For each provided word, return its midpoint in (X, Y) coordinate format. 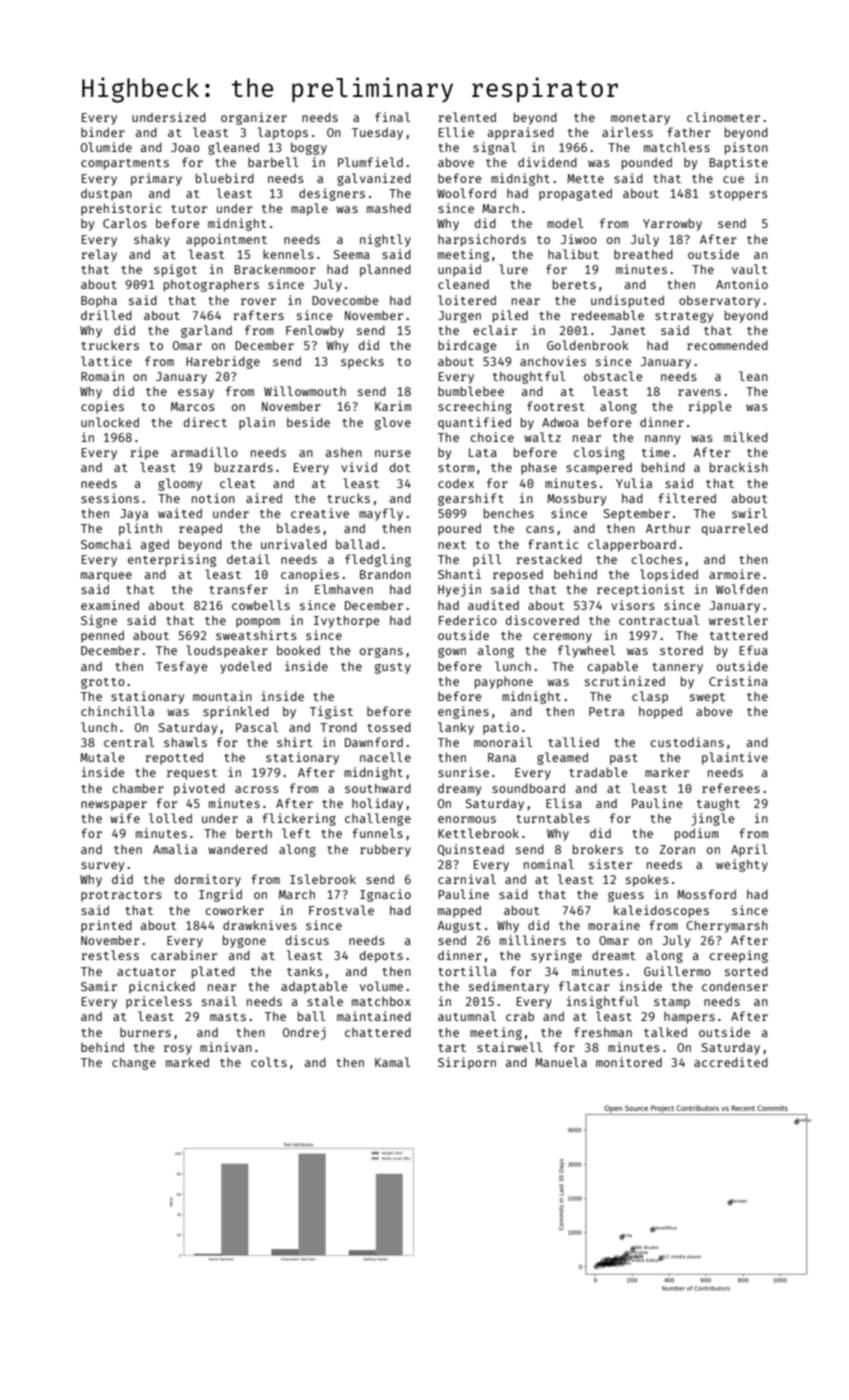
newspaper (114, 806)
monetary (640, 119)
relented (467, 117)
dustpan (106, 195)
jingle (713, 819)
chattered (378, 1032)
